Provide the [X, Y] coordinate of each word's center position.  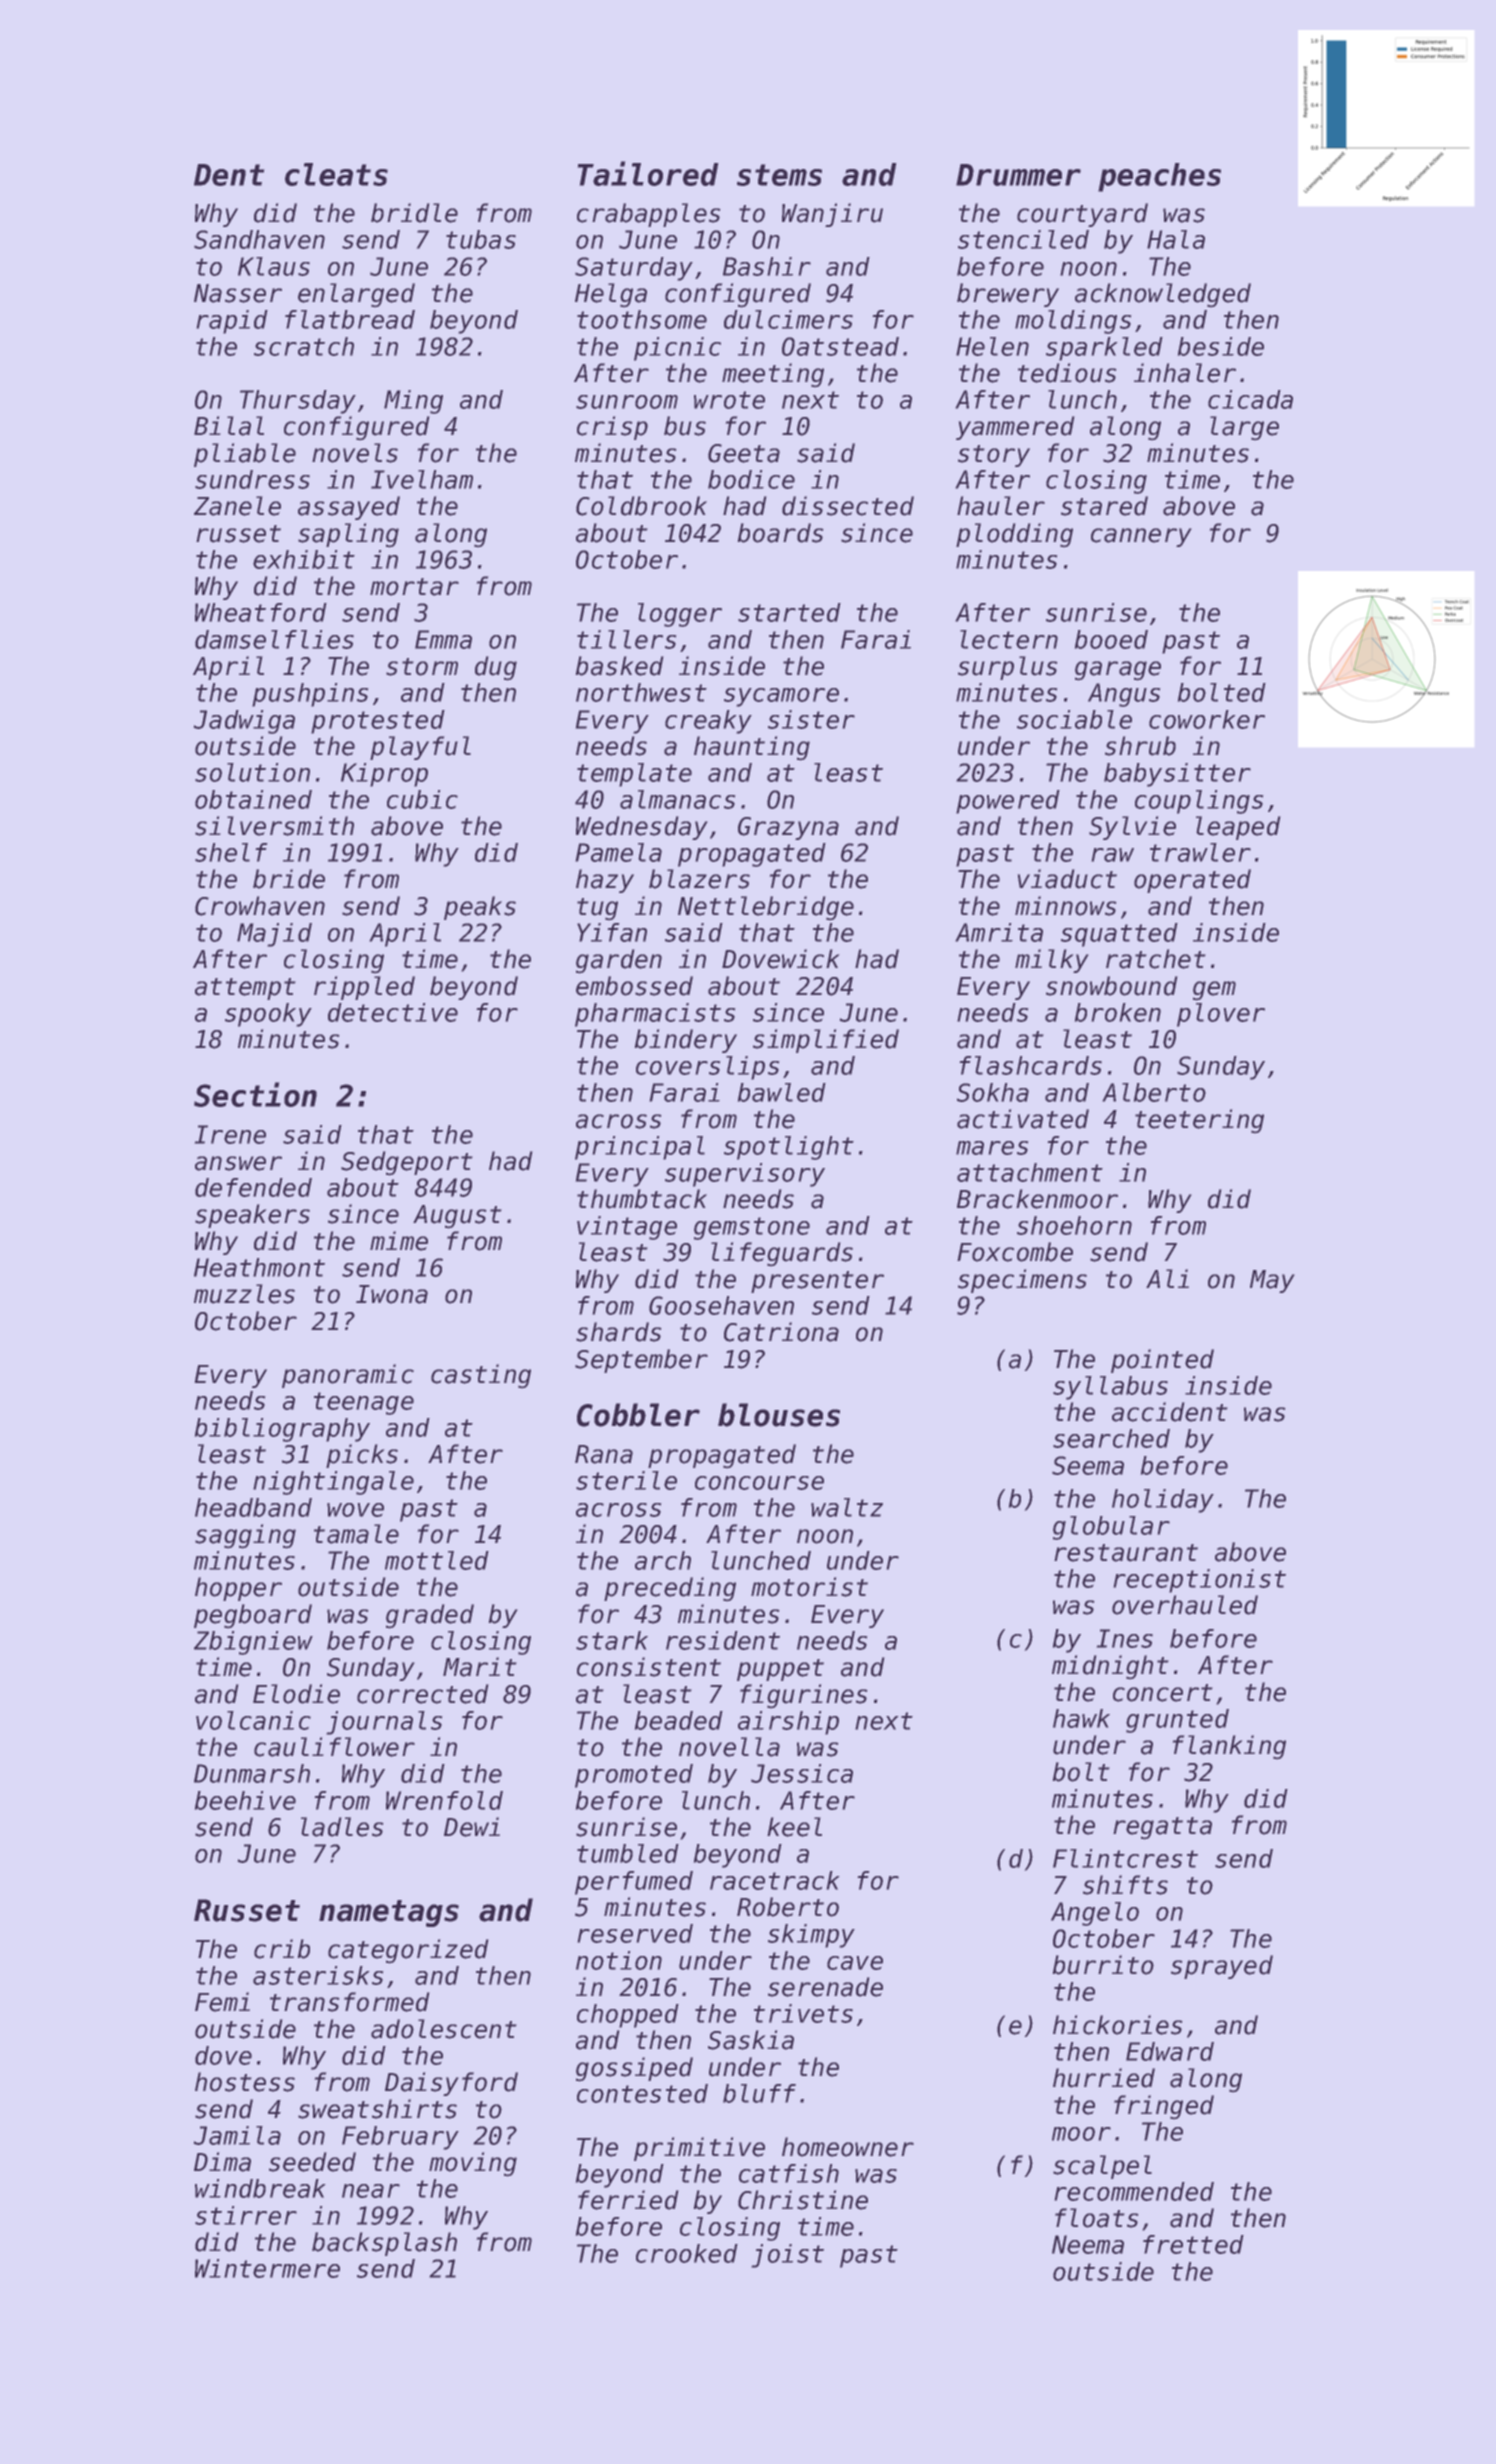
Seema [1088, 1465]
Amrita [999, 932]
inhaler [1185, 373]
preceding [670, 1589]
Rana [604, 1454]
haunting [752, 748]
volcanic [253, 1720]
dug [496, 668]
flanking [1229, 1747]
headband [253, 1507]
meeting [773, 375]
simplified [826, 1041]
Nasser [238, 293]
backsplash [384, 2244]
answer [238, 1163]
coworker [1207, 719]
